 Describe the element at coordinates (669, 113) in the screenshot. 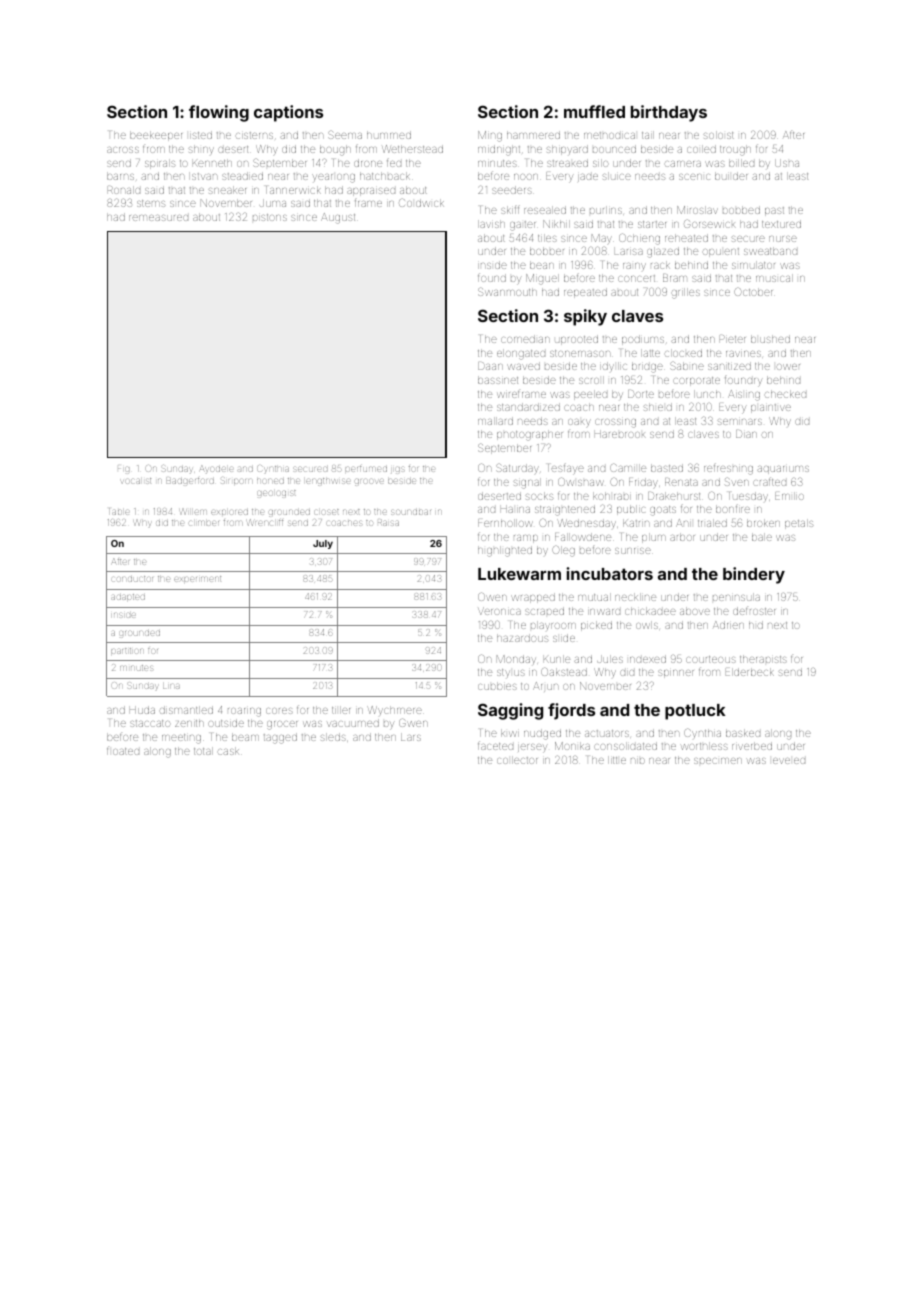

I see `birthdays` at that location.
